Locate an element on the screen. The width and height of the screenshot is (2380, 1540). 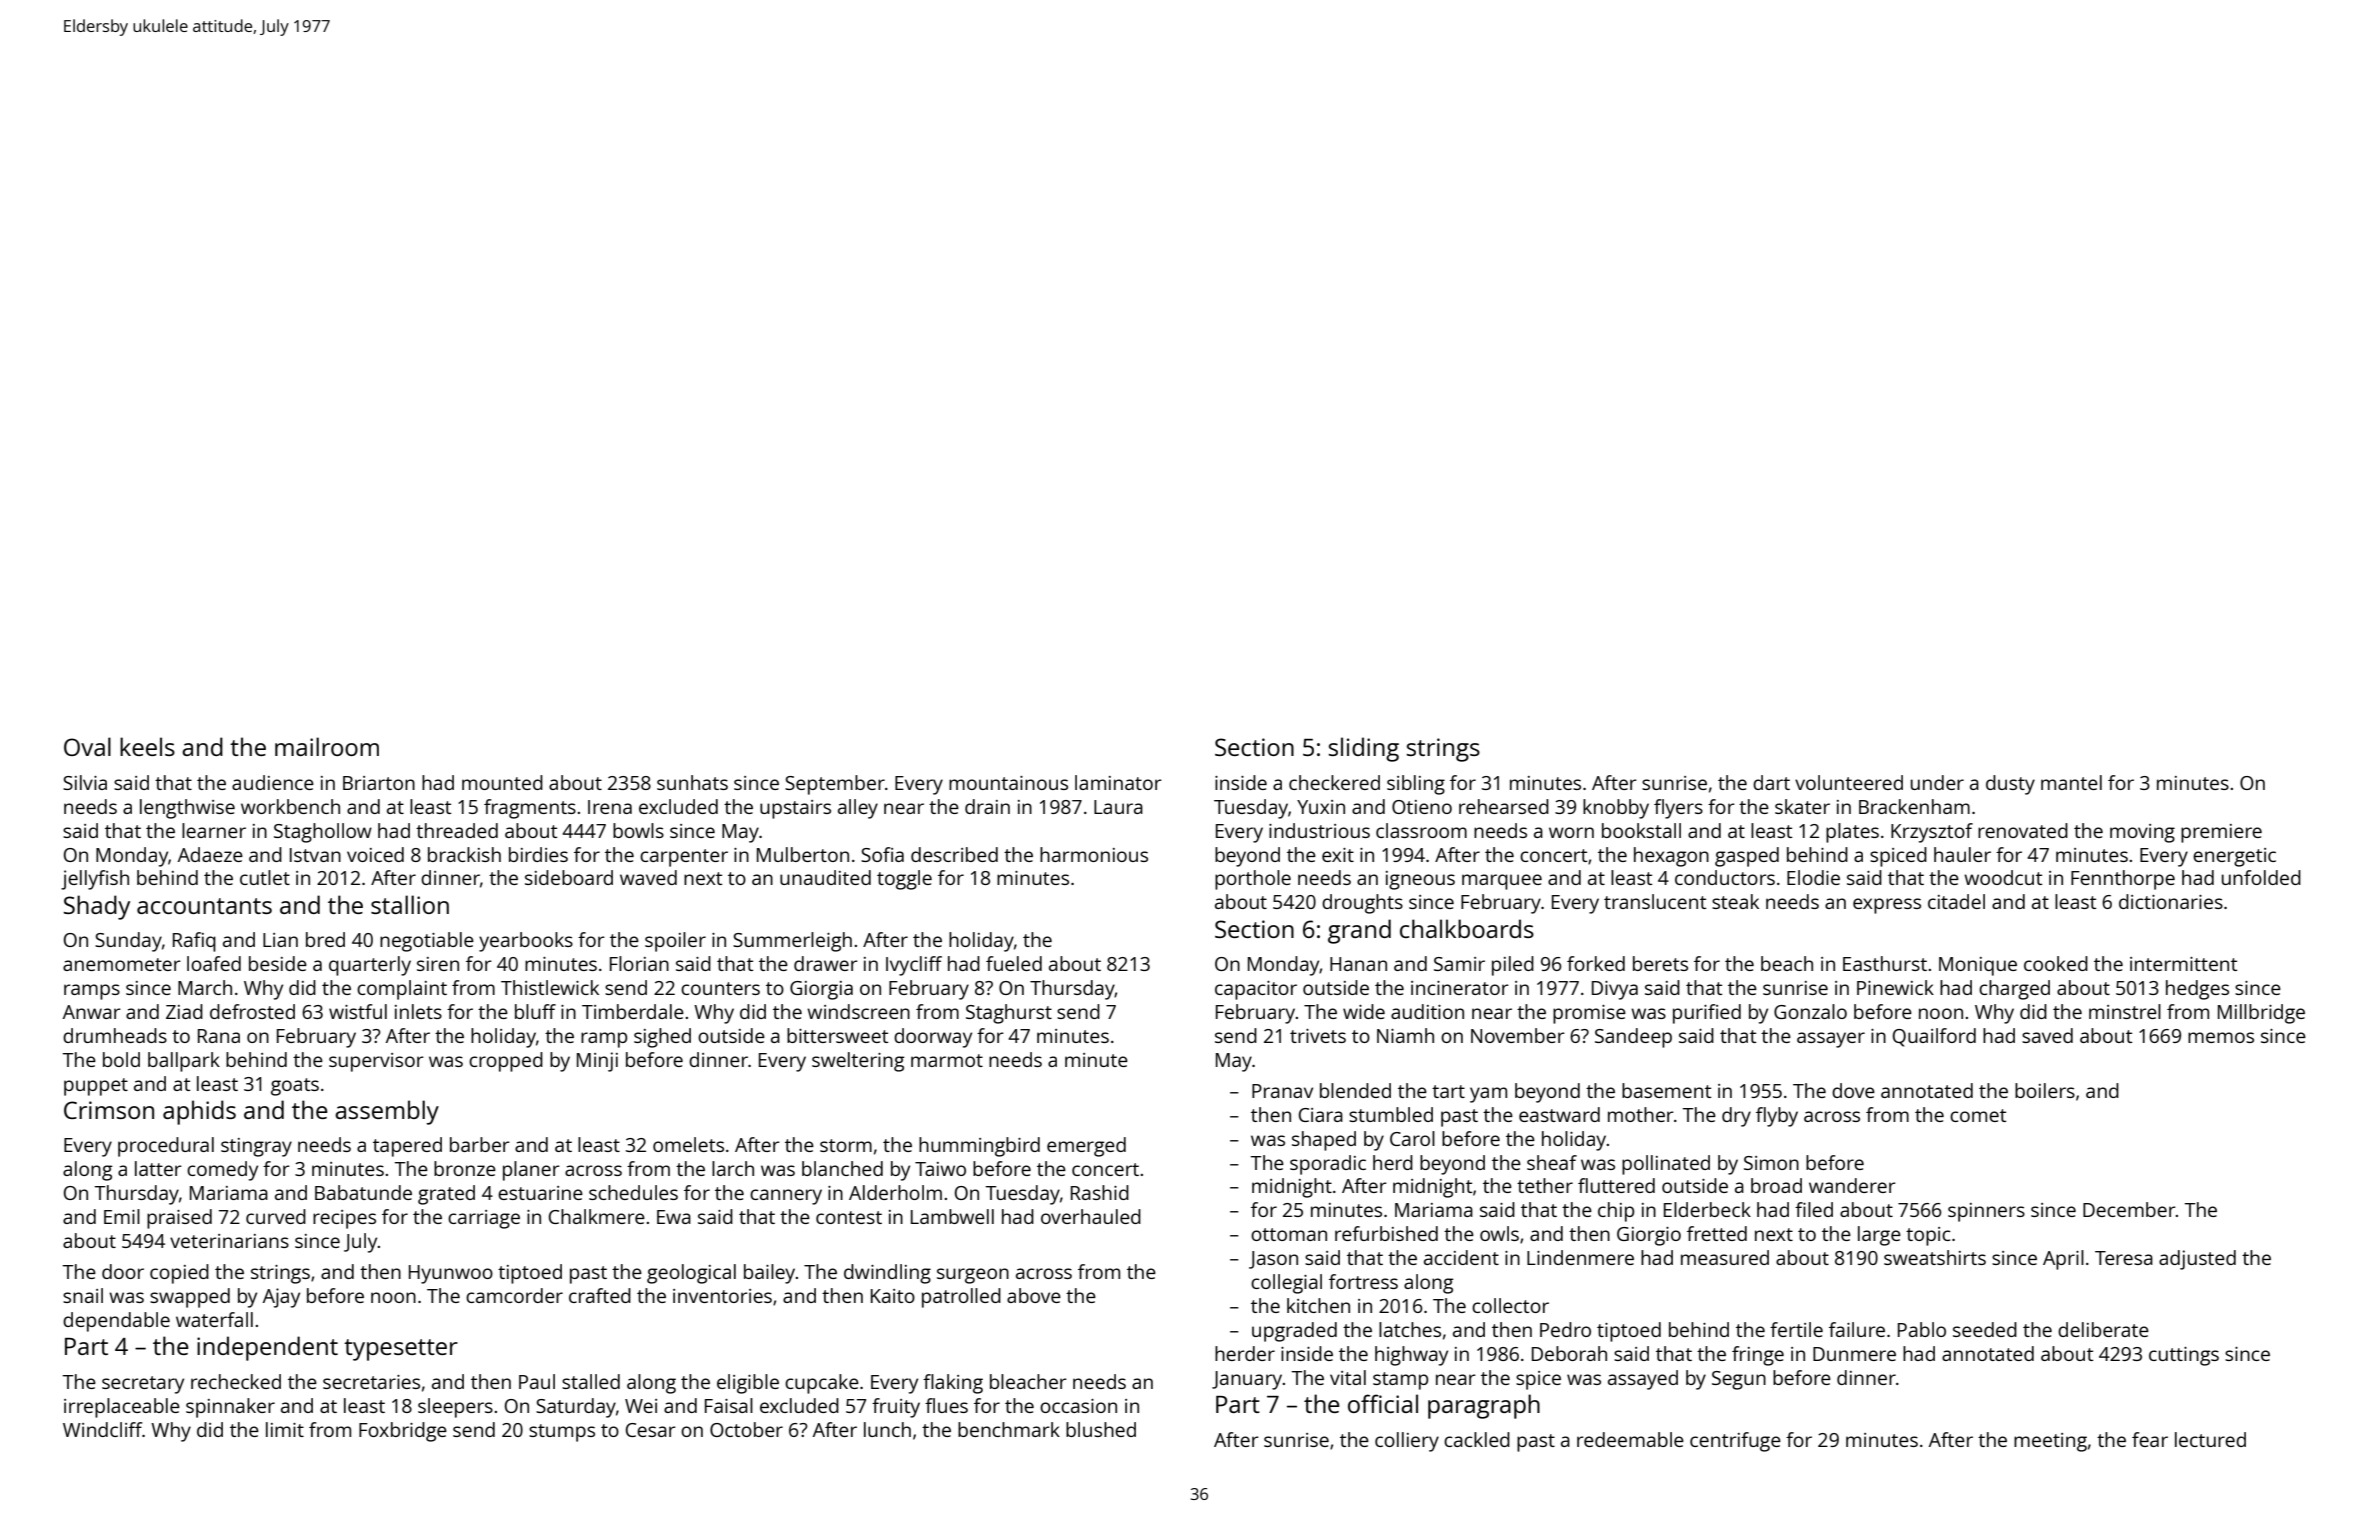
mantel is located at coordinates (2071, 782).
